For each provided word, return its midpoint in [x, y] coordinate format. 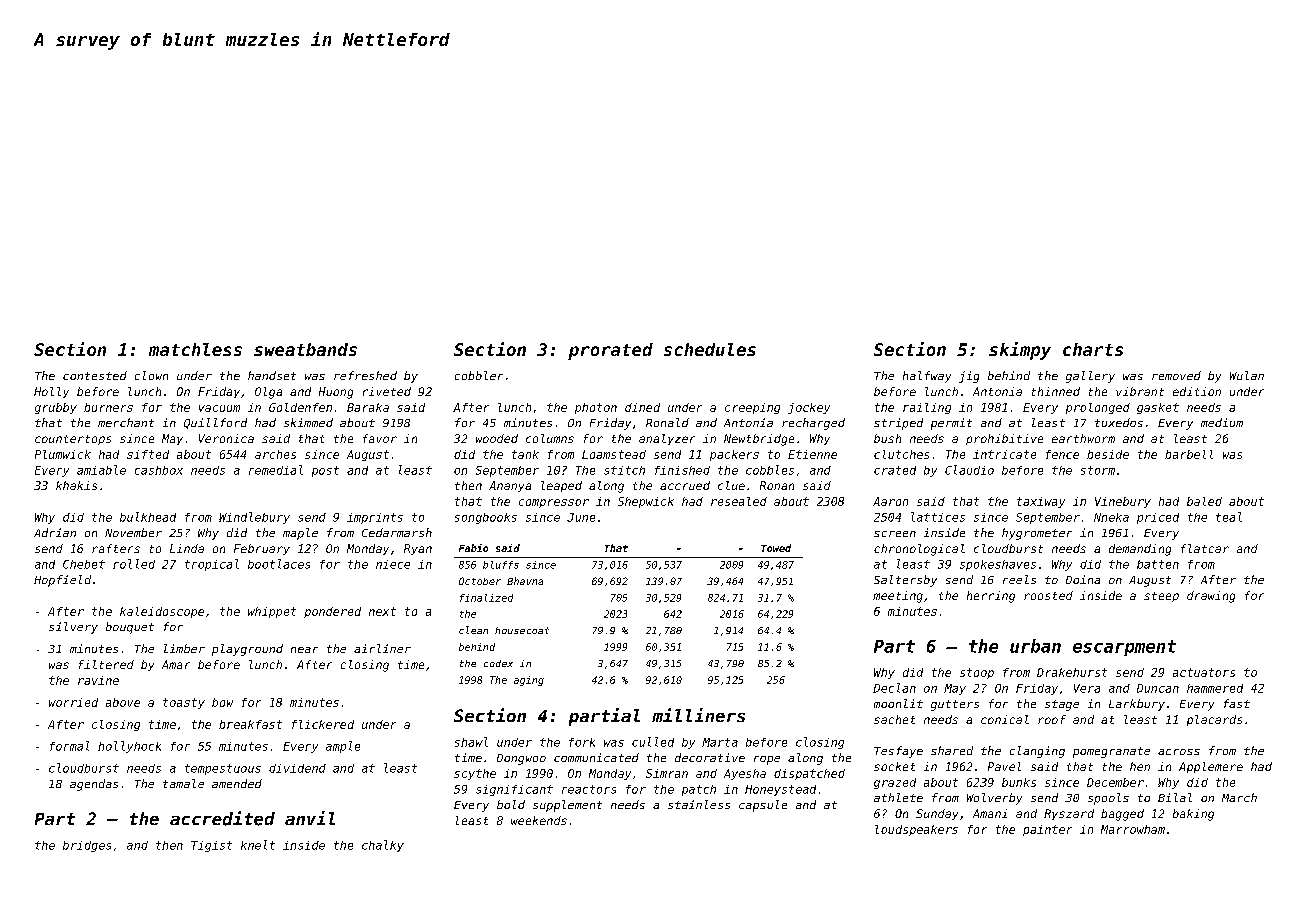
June [581, 517]
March [1239, 797]
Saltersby [905, 581]
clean [473, 630]
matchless [195, 349]
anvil [310, 818]
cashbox [159, 470]
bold [511, 804]
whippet [272, 612]
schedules [710, 349]
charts [1093, 349]
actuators [1204, 672]
